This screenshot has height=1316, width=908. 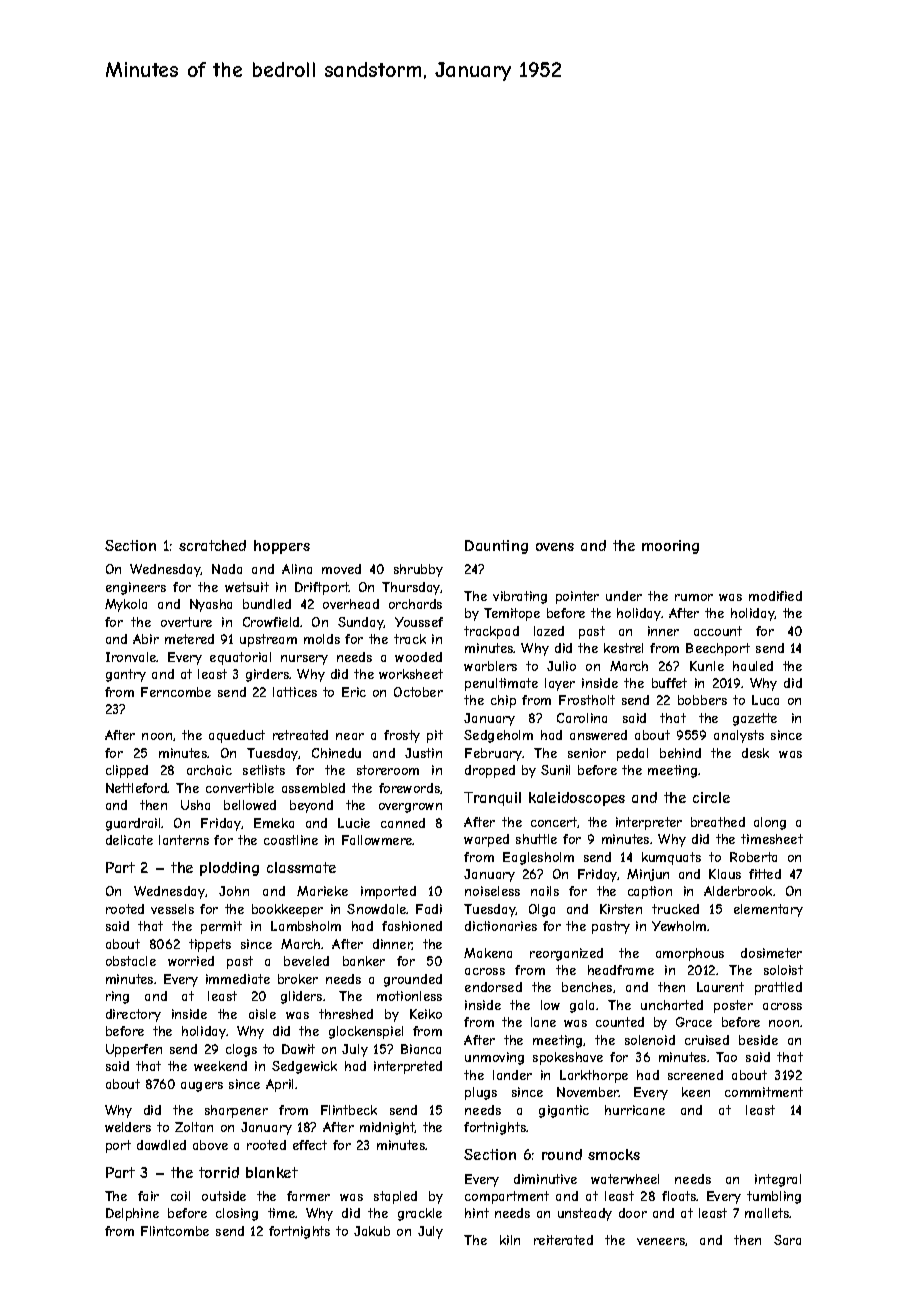 What do you see at coordinates (172, 909) in the screenshot?
I see `vessels` at bounding box center [172, 909].
